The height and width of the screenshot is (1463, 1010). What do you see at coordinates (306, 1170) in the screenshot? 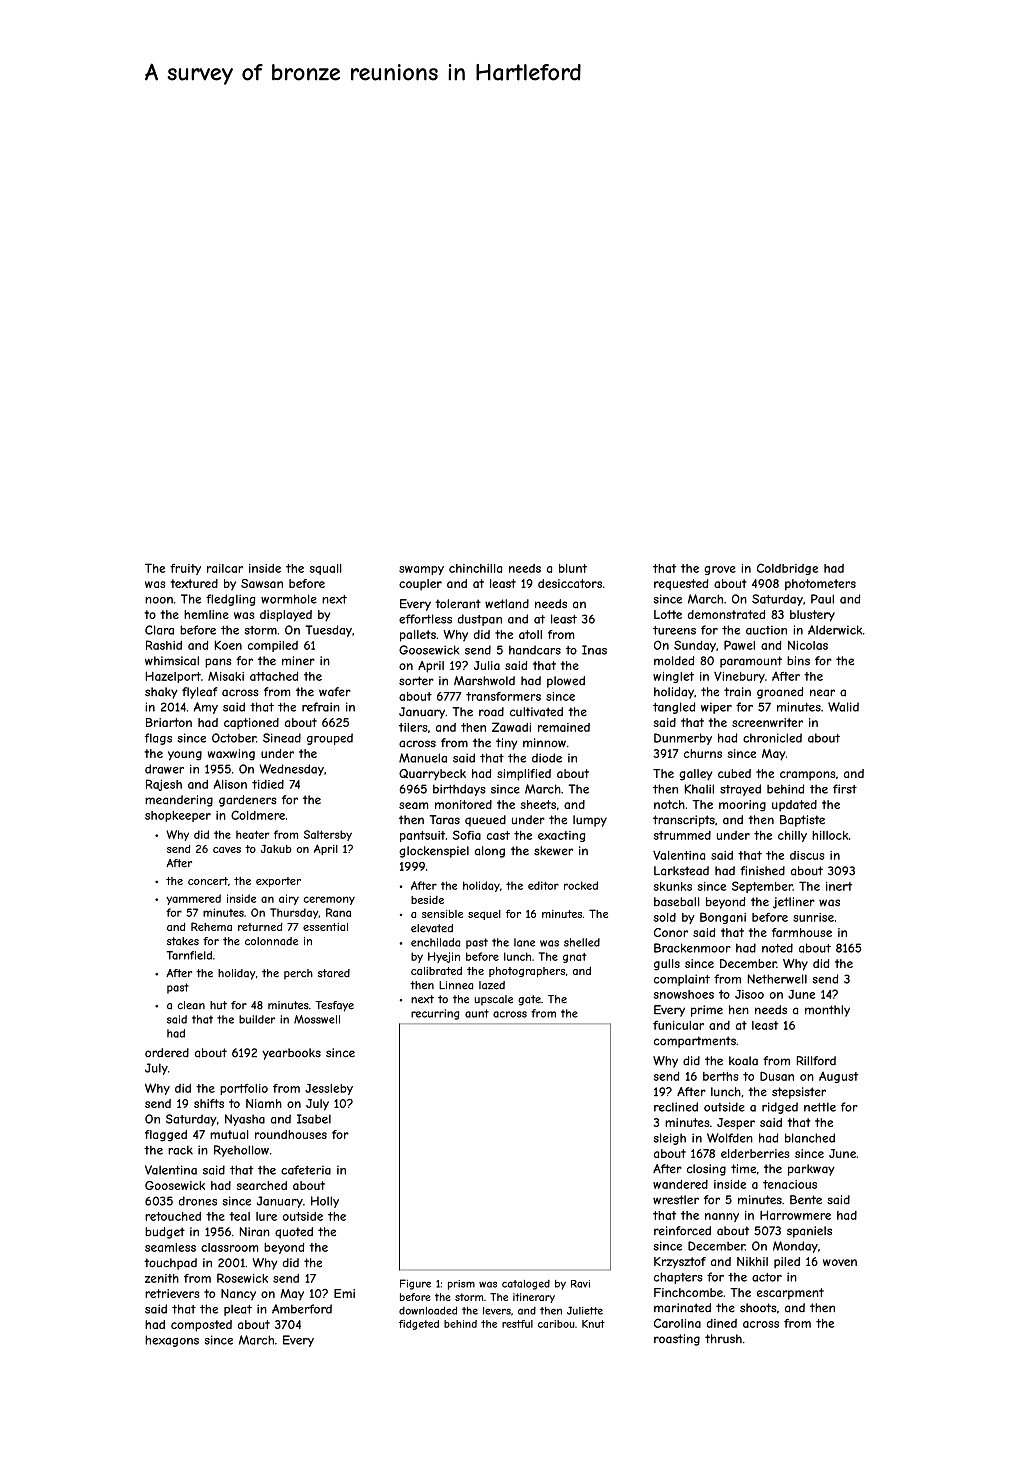
I see `cafeteria` at bounding box center [306, 1170].
